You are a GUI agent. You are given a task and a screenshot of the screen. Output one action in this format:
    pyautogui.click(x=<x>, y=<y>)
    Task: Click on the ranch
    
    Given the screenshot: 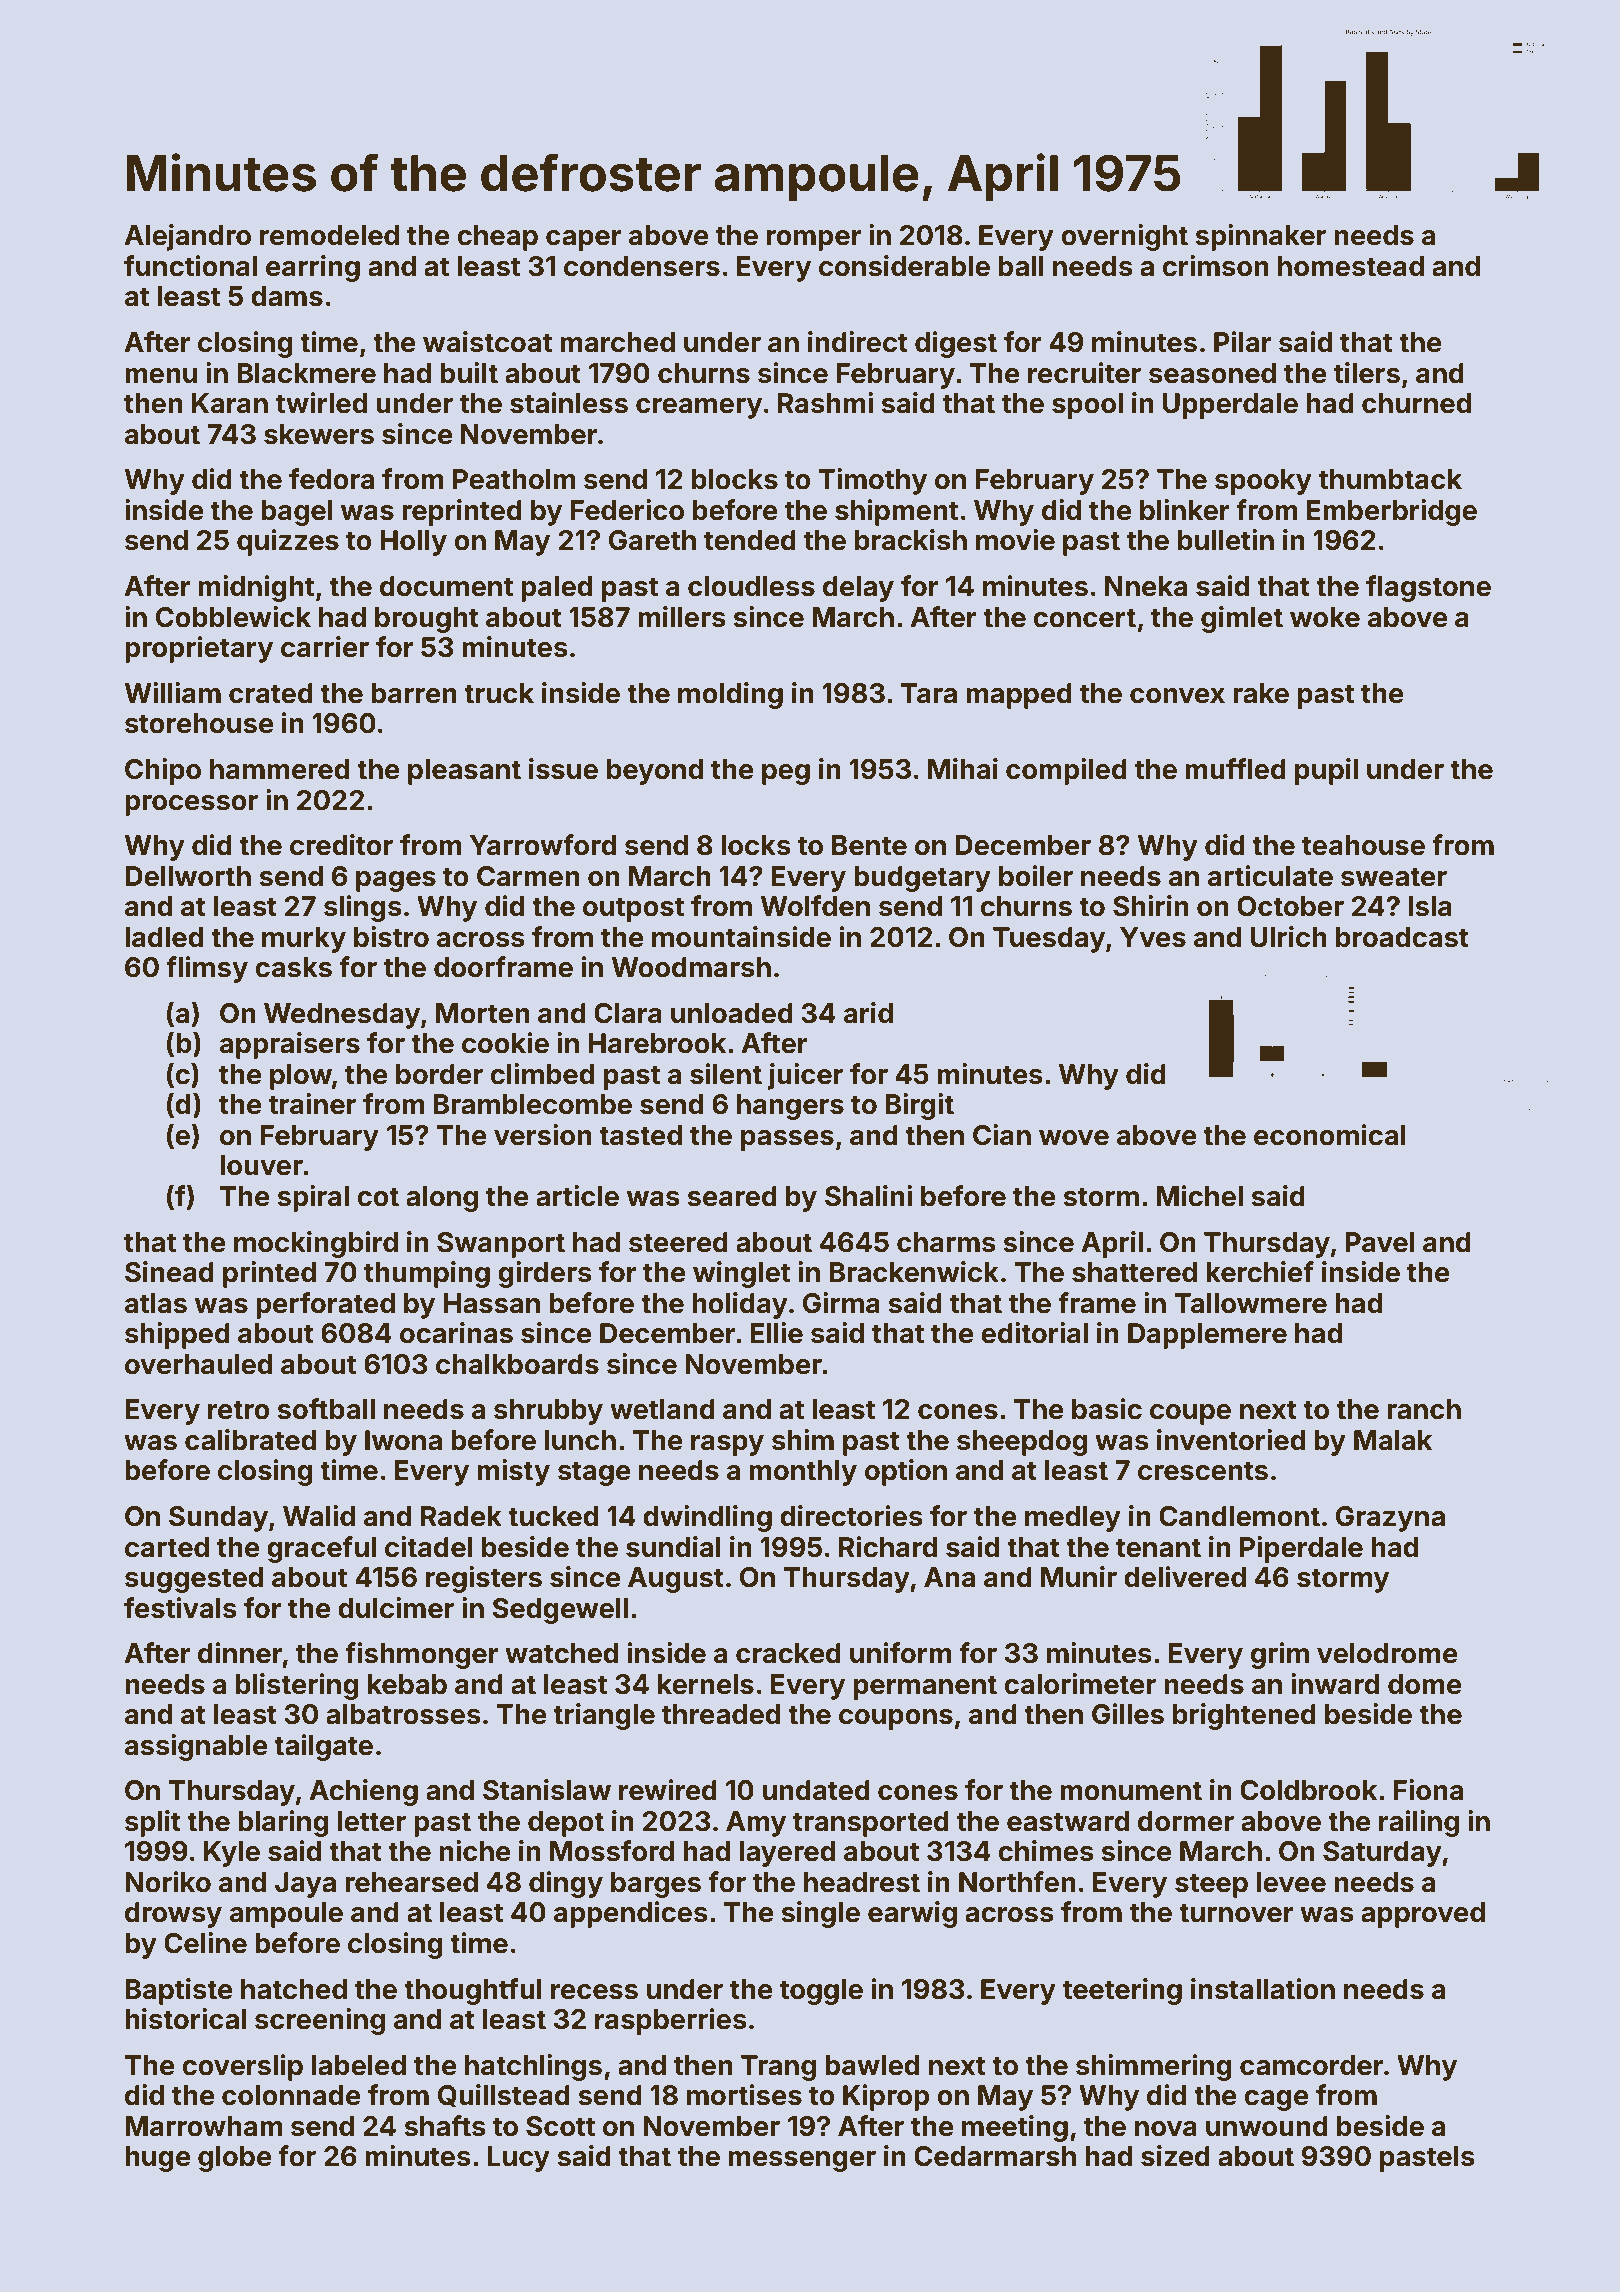 What is the action you would take?
    pyautogui.click(x=1424, y=1409)
